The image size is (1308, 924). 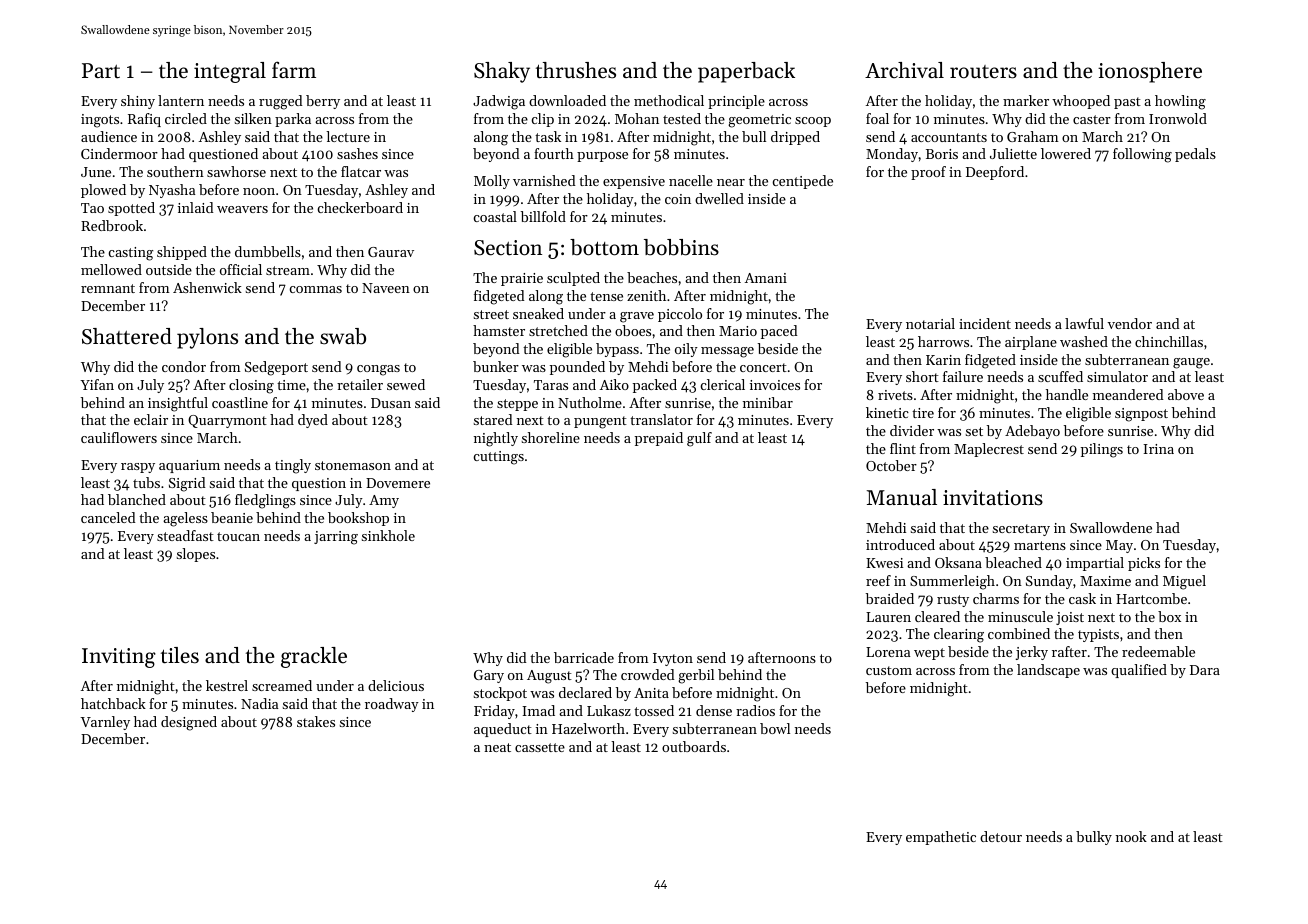 What do you see at coordinates (540, 747) in the screenshot?
I see `cassette` at bounding box center [540, 747].
